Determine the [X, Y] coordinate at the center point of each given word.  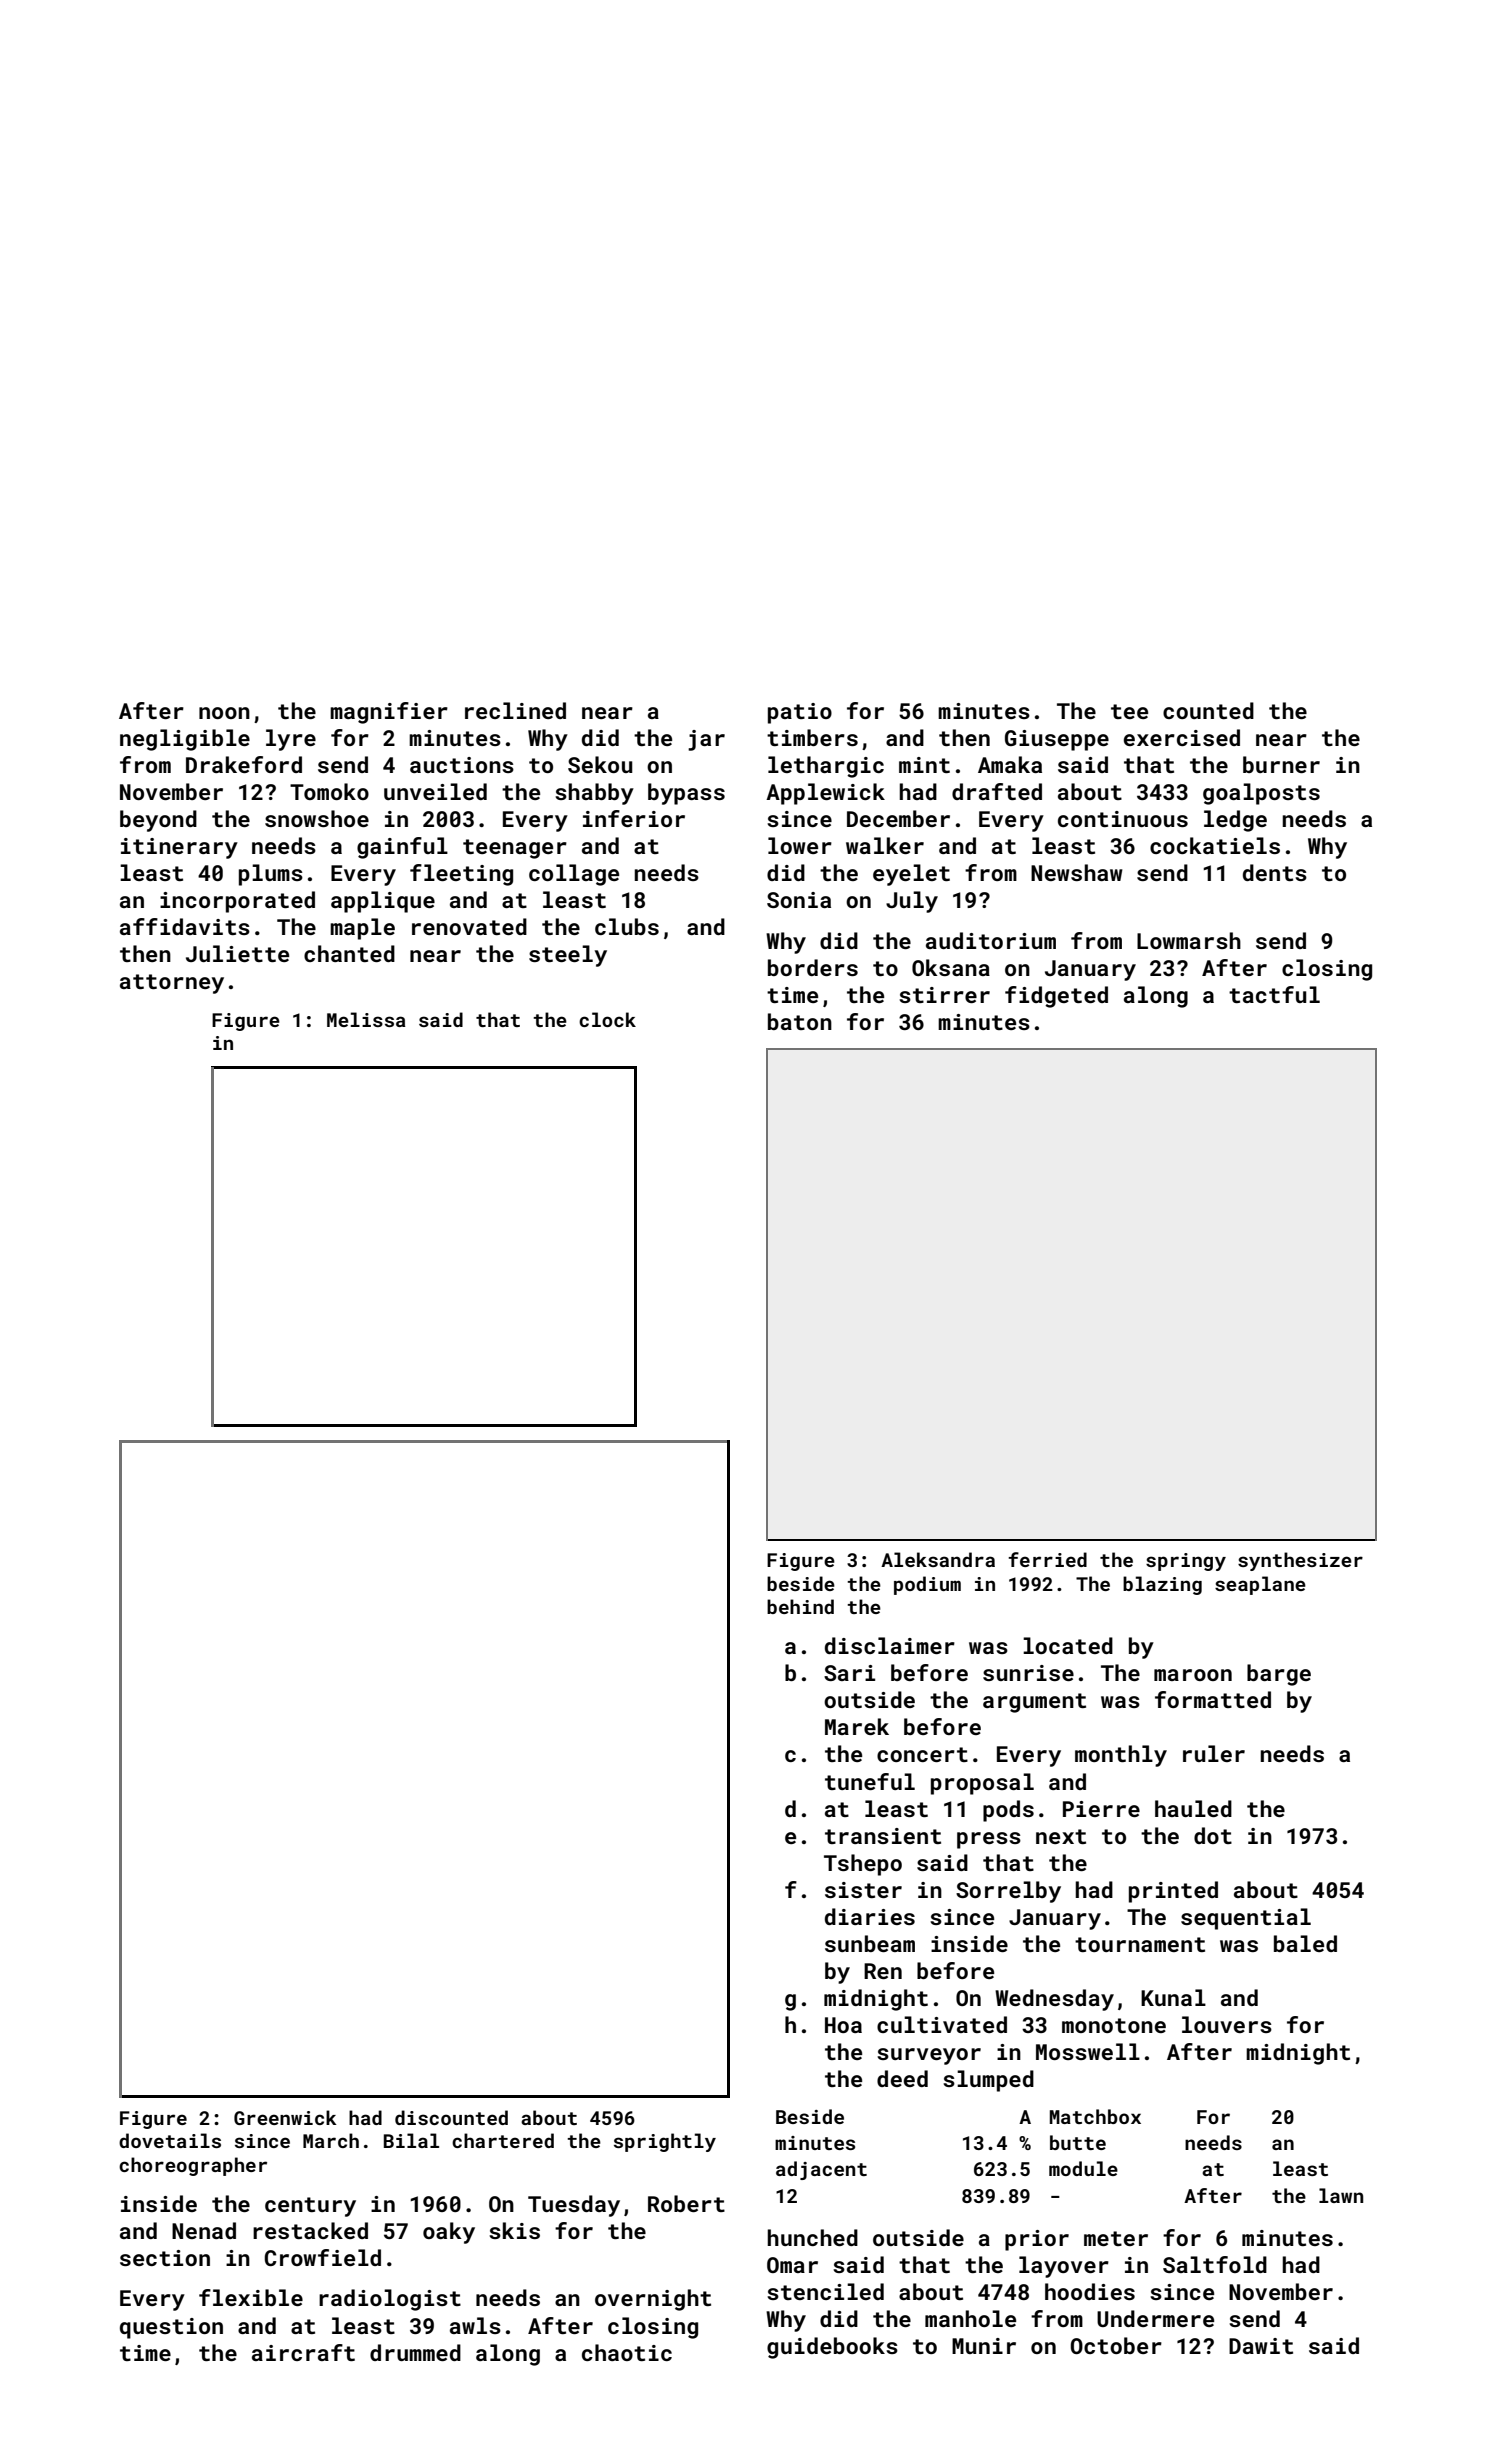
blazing [1162, 1585]
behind [800, 1606]
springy [1186, 1562]
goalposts [1261, 794]
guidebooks [832, 2348]
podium [927, 1585]
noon [224, 713]
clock [607, 1019]
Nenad [204, 2230]
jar [706, 740]
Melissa [366, 1019]
